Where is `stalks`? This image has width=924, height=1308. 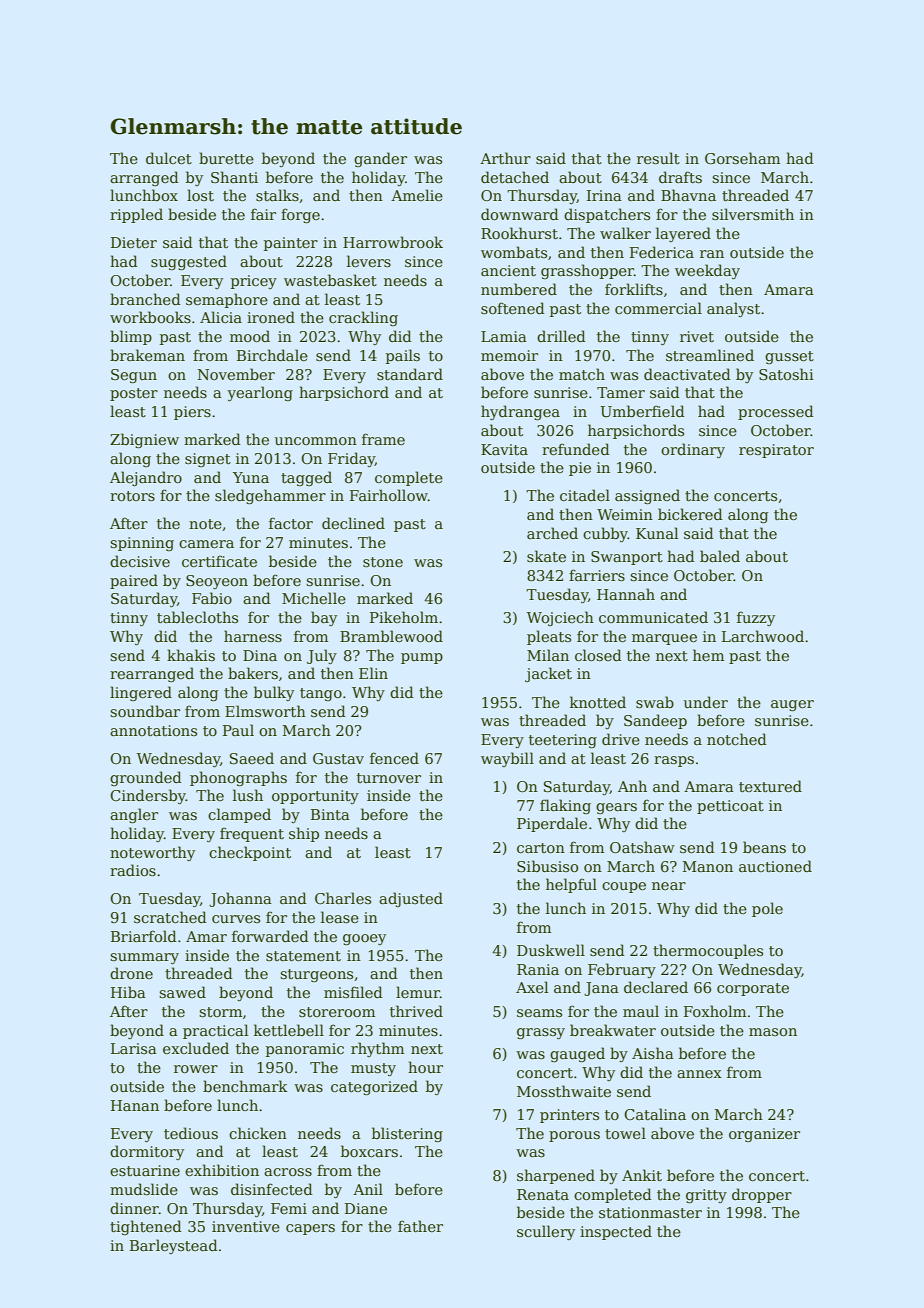
stalks is located at coordinates (277, 195).
